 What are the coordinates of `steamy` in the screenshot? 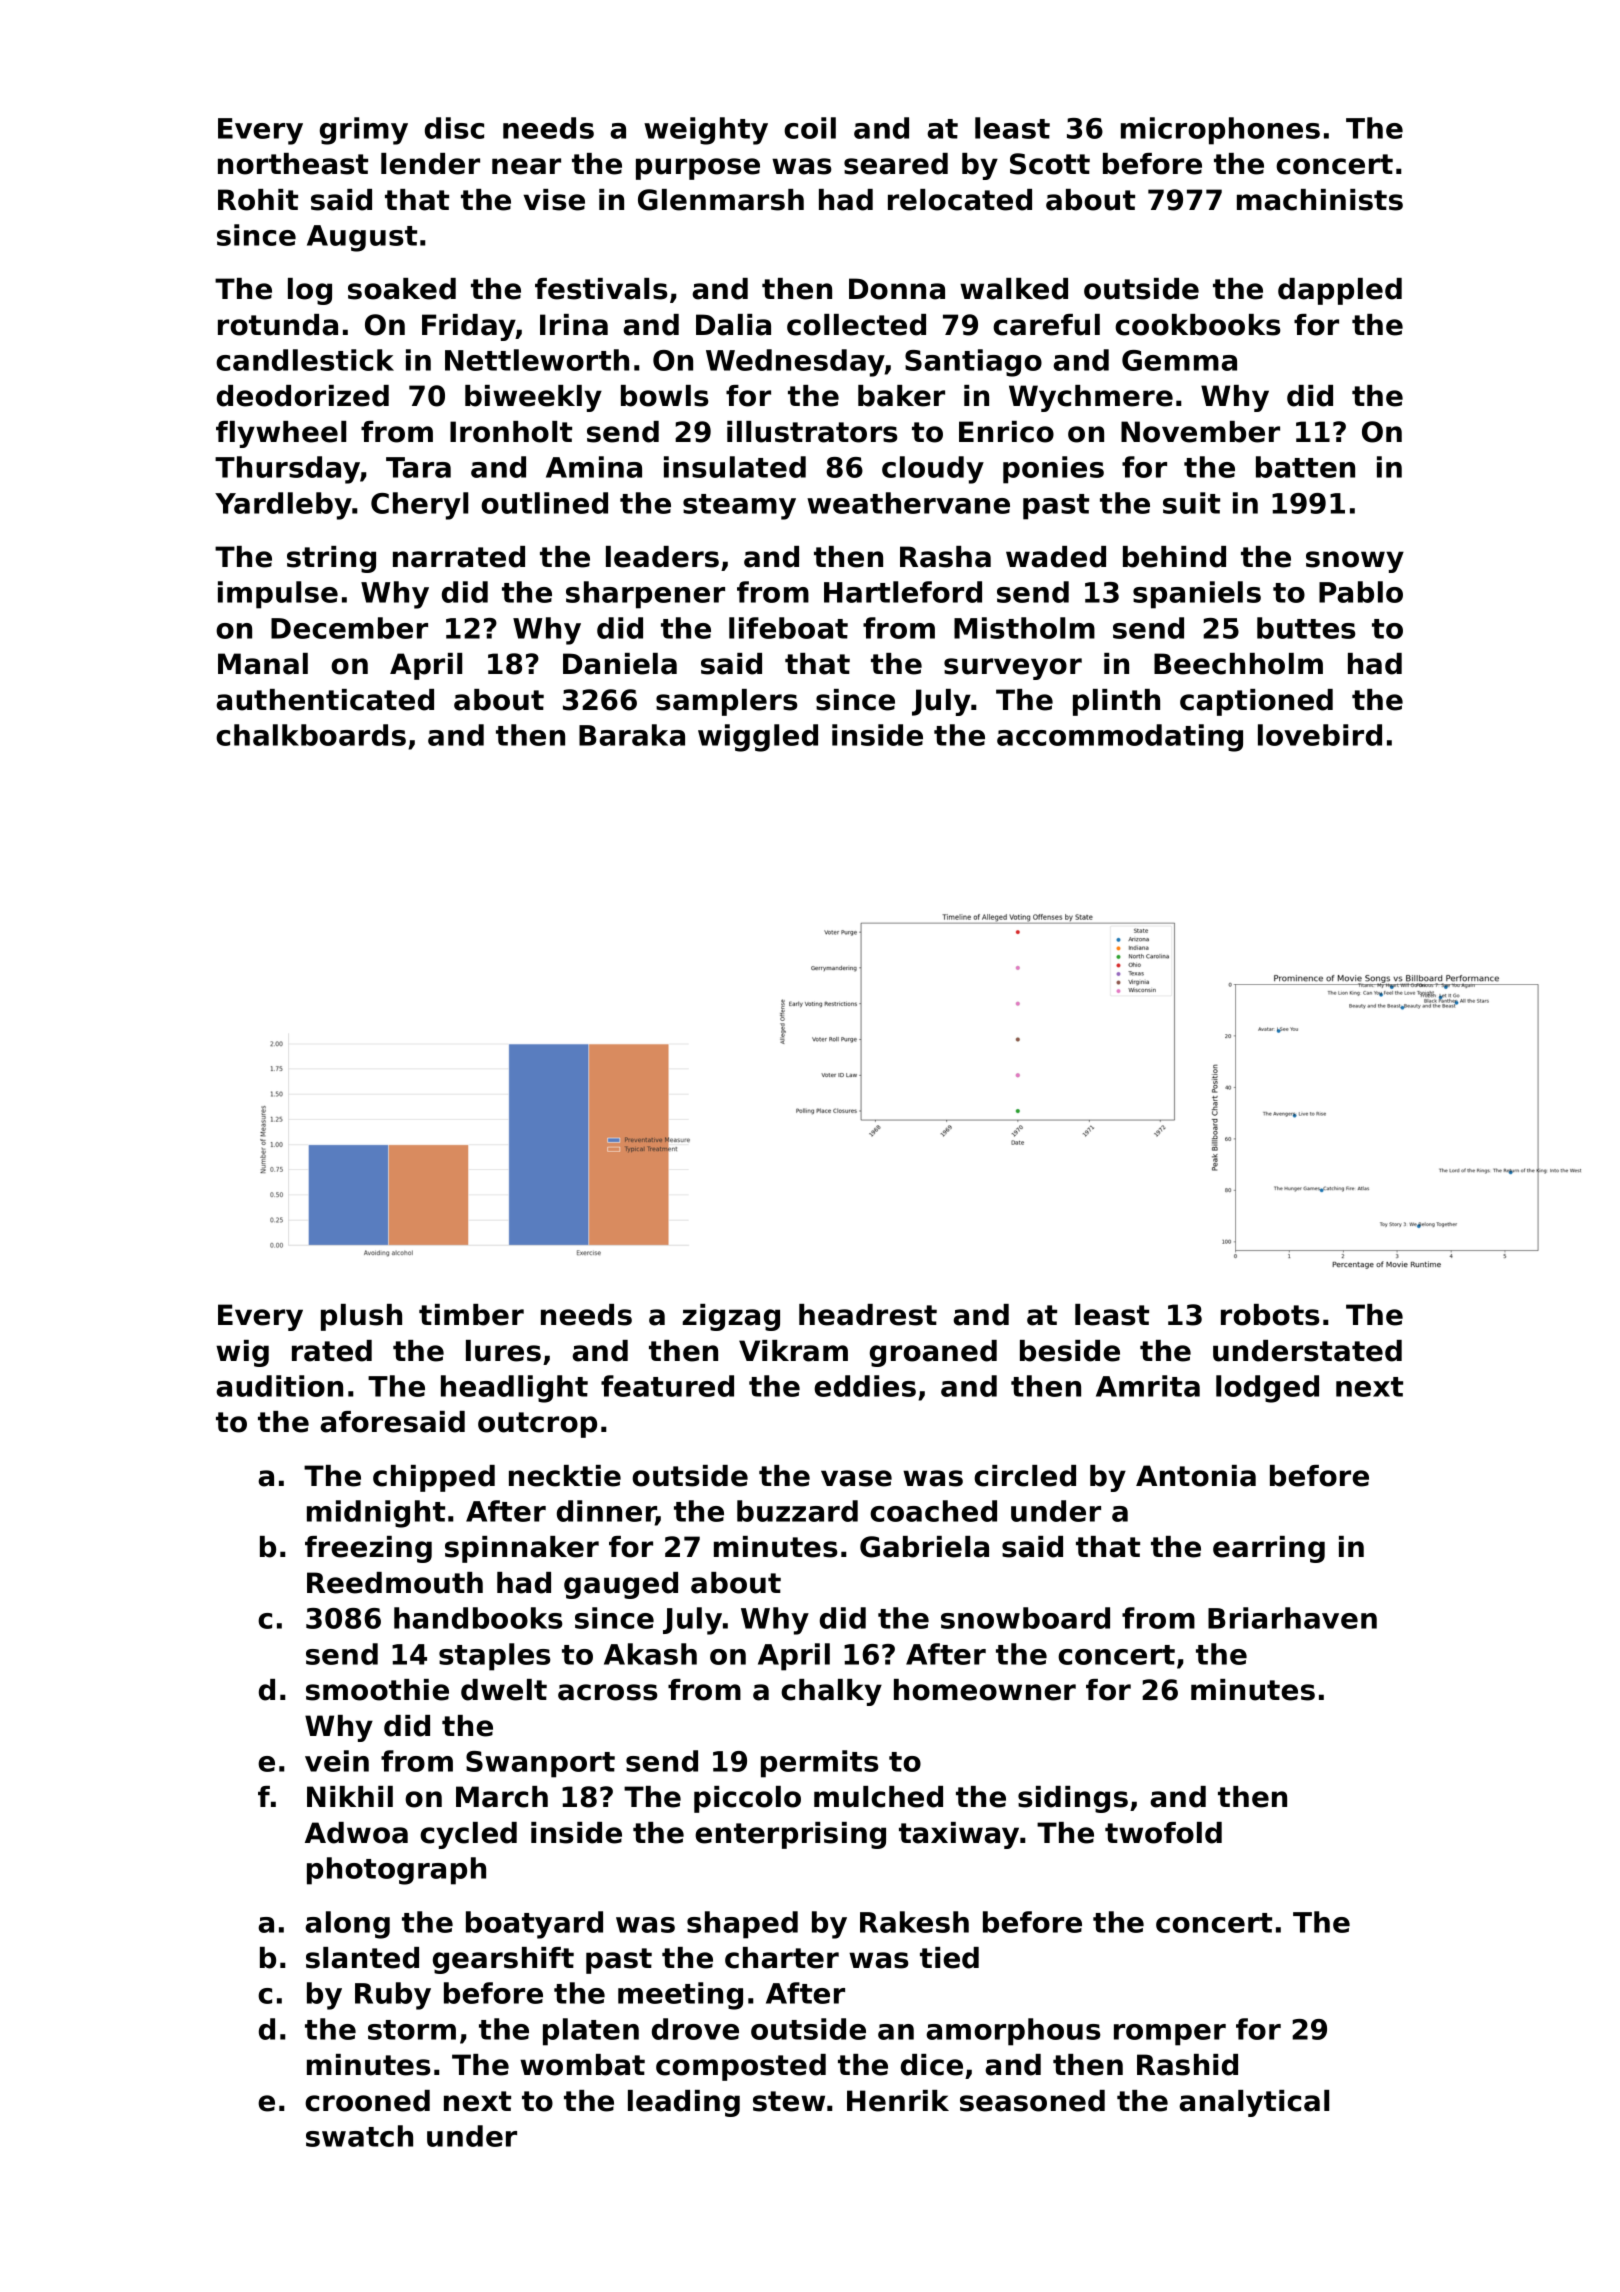 It's located at (739, 507).
